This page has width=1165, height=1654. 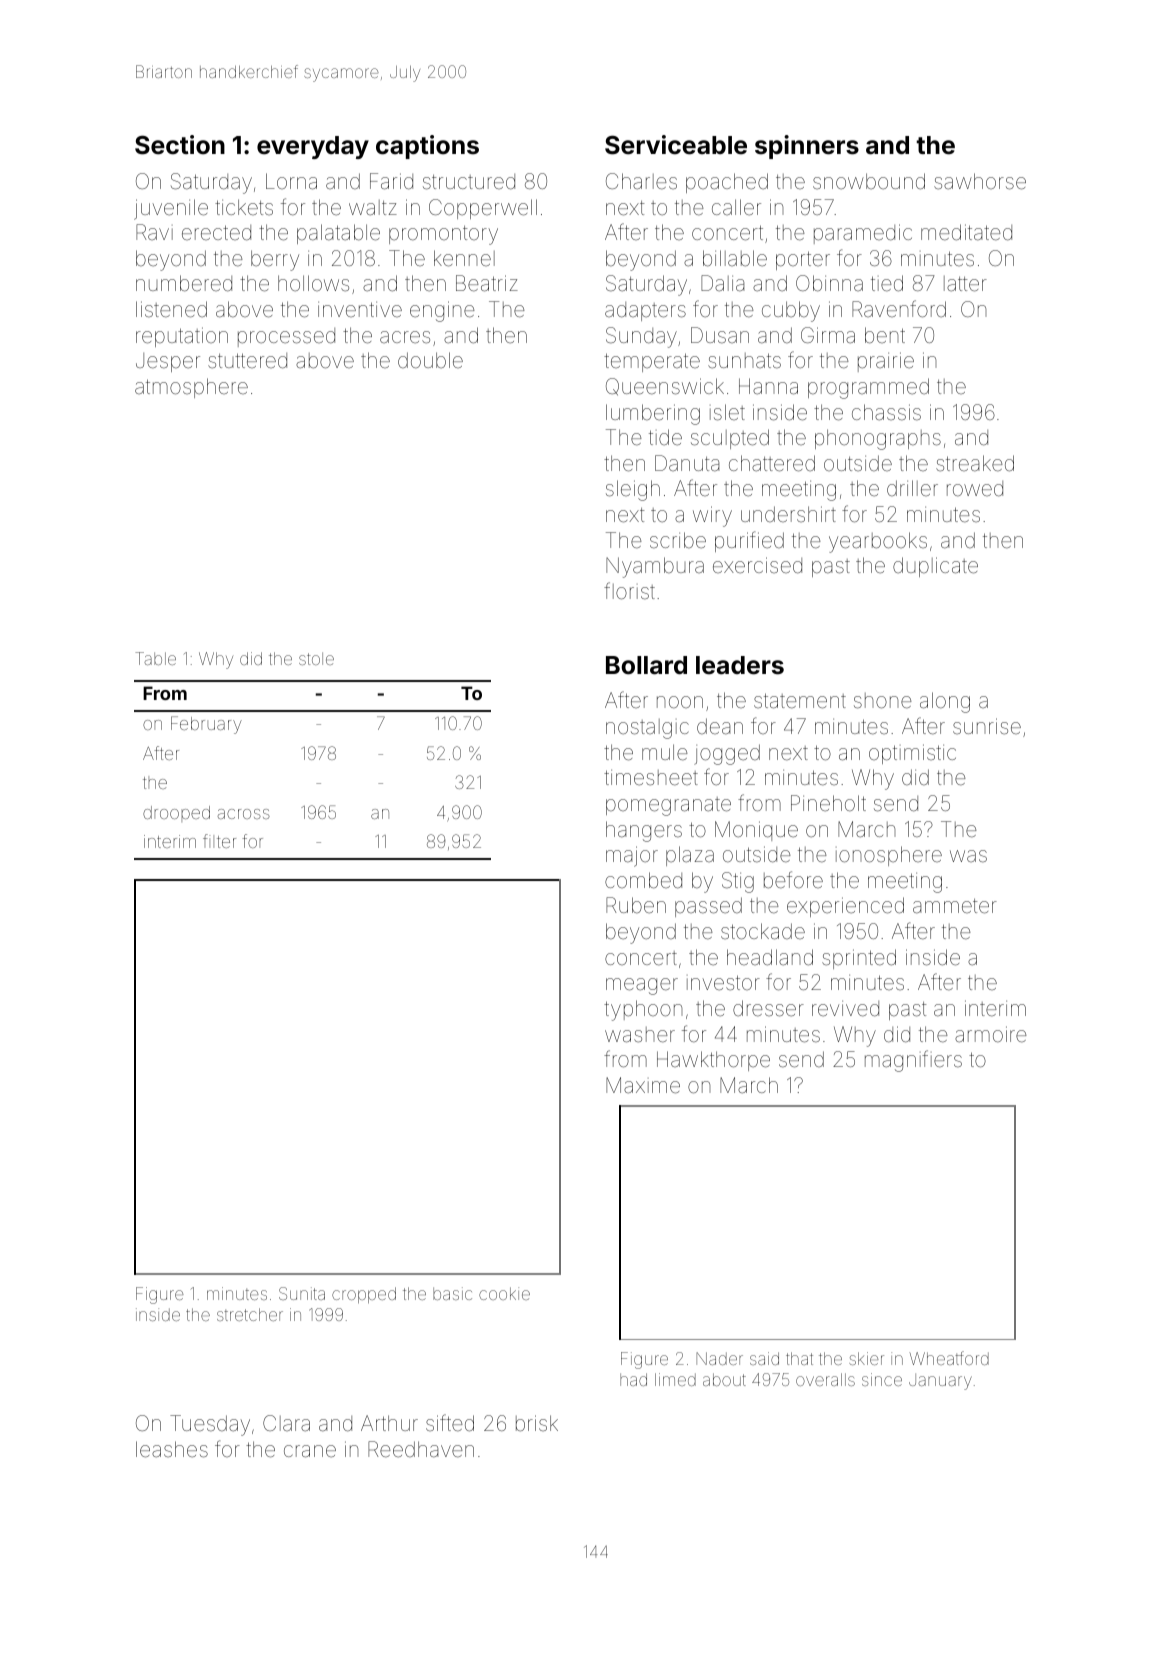 I want to click on cropped, so click(x=364, y=1295).
